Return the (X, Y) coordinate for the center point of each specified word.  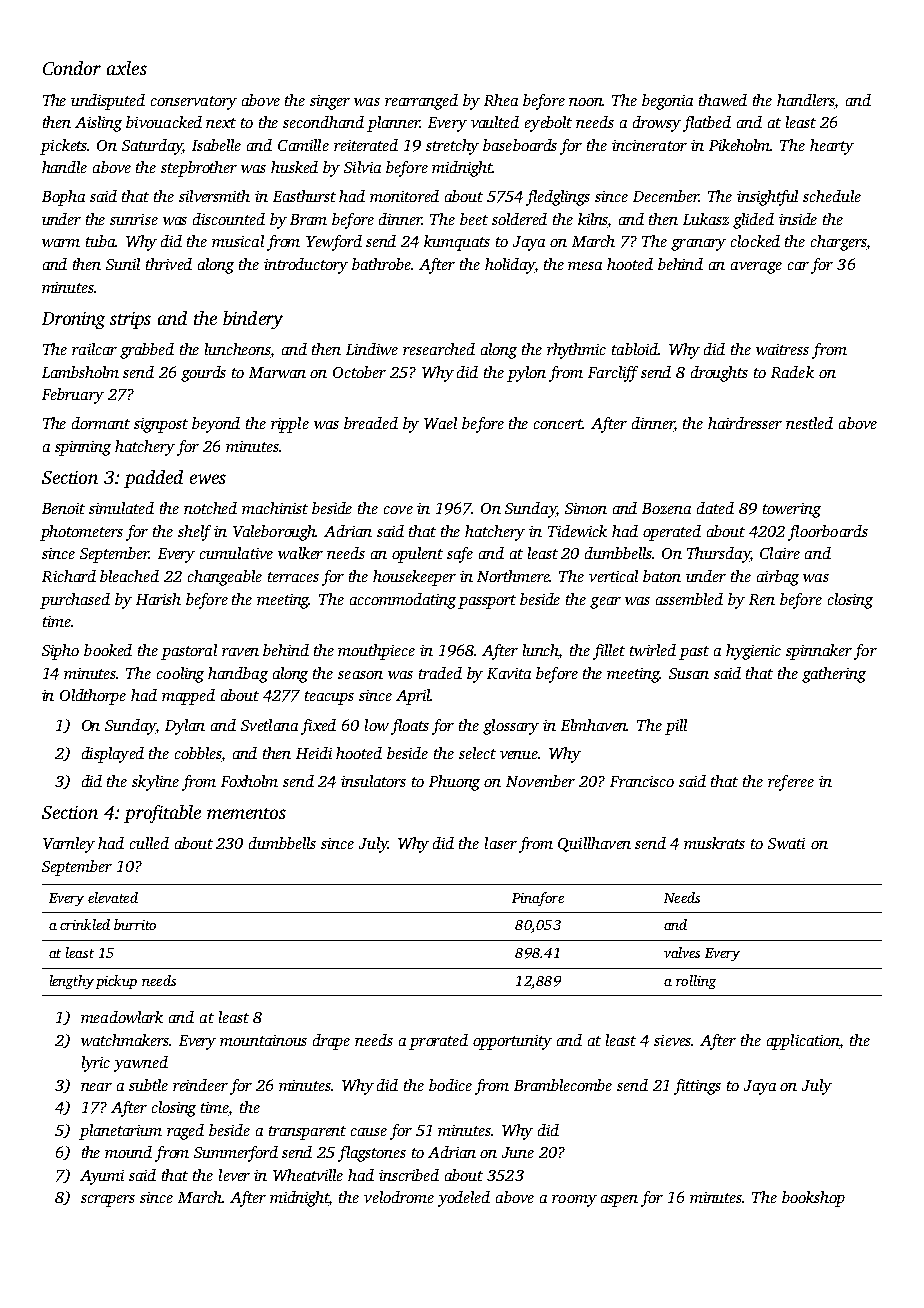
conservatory (194, 103)
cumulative (236, 553)
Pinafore (538, 899)
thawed (723, 100)
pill (676, 727)
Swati (786, 843)
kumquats (457, 243)
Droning (73, 320)
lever (234, 1175)
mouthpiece (376, 652)
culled (149, 843)
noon (586, 102)
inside (798, 219)
